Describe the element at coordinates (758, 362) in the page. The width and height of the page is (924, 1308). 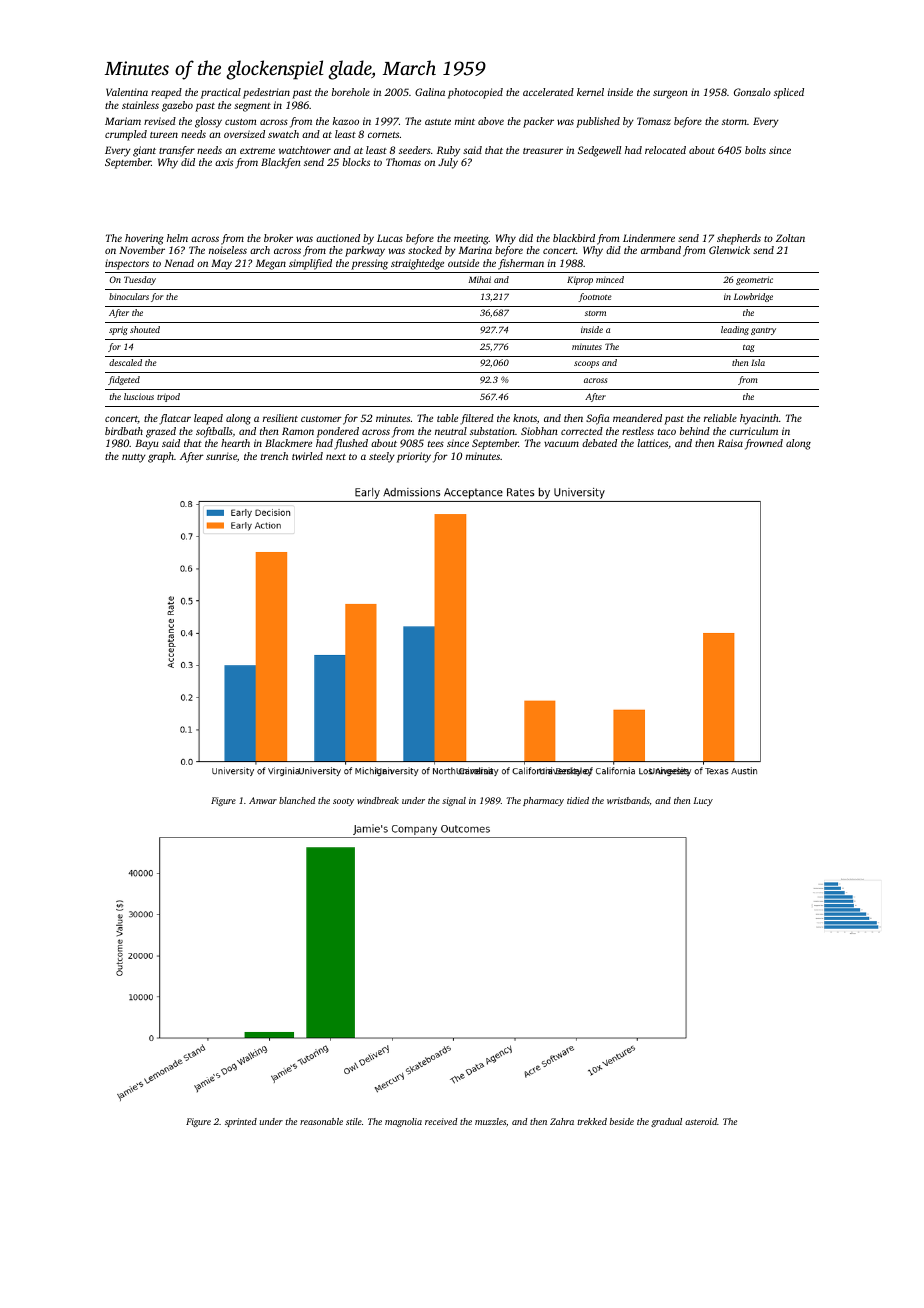
I see `Isla` at that location.
